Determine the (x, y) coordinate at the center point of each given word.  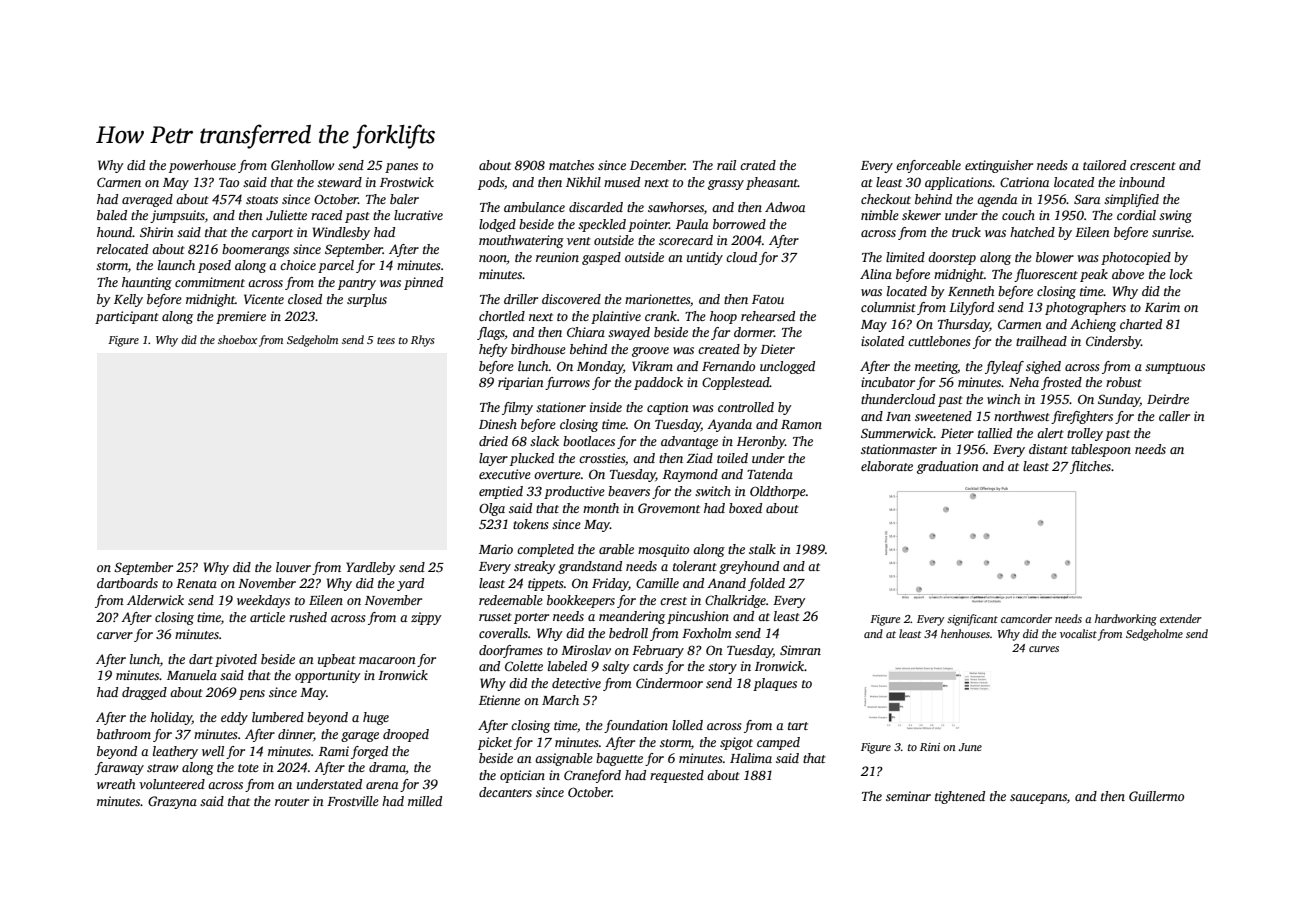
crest (673, 601)
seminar (908, 796)
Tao (229, 182)
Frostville (353, 801)
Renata (196, 583)
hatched (1032, 232)
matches (571, 165)
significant (972, 620)
